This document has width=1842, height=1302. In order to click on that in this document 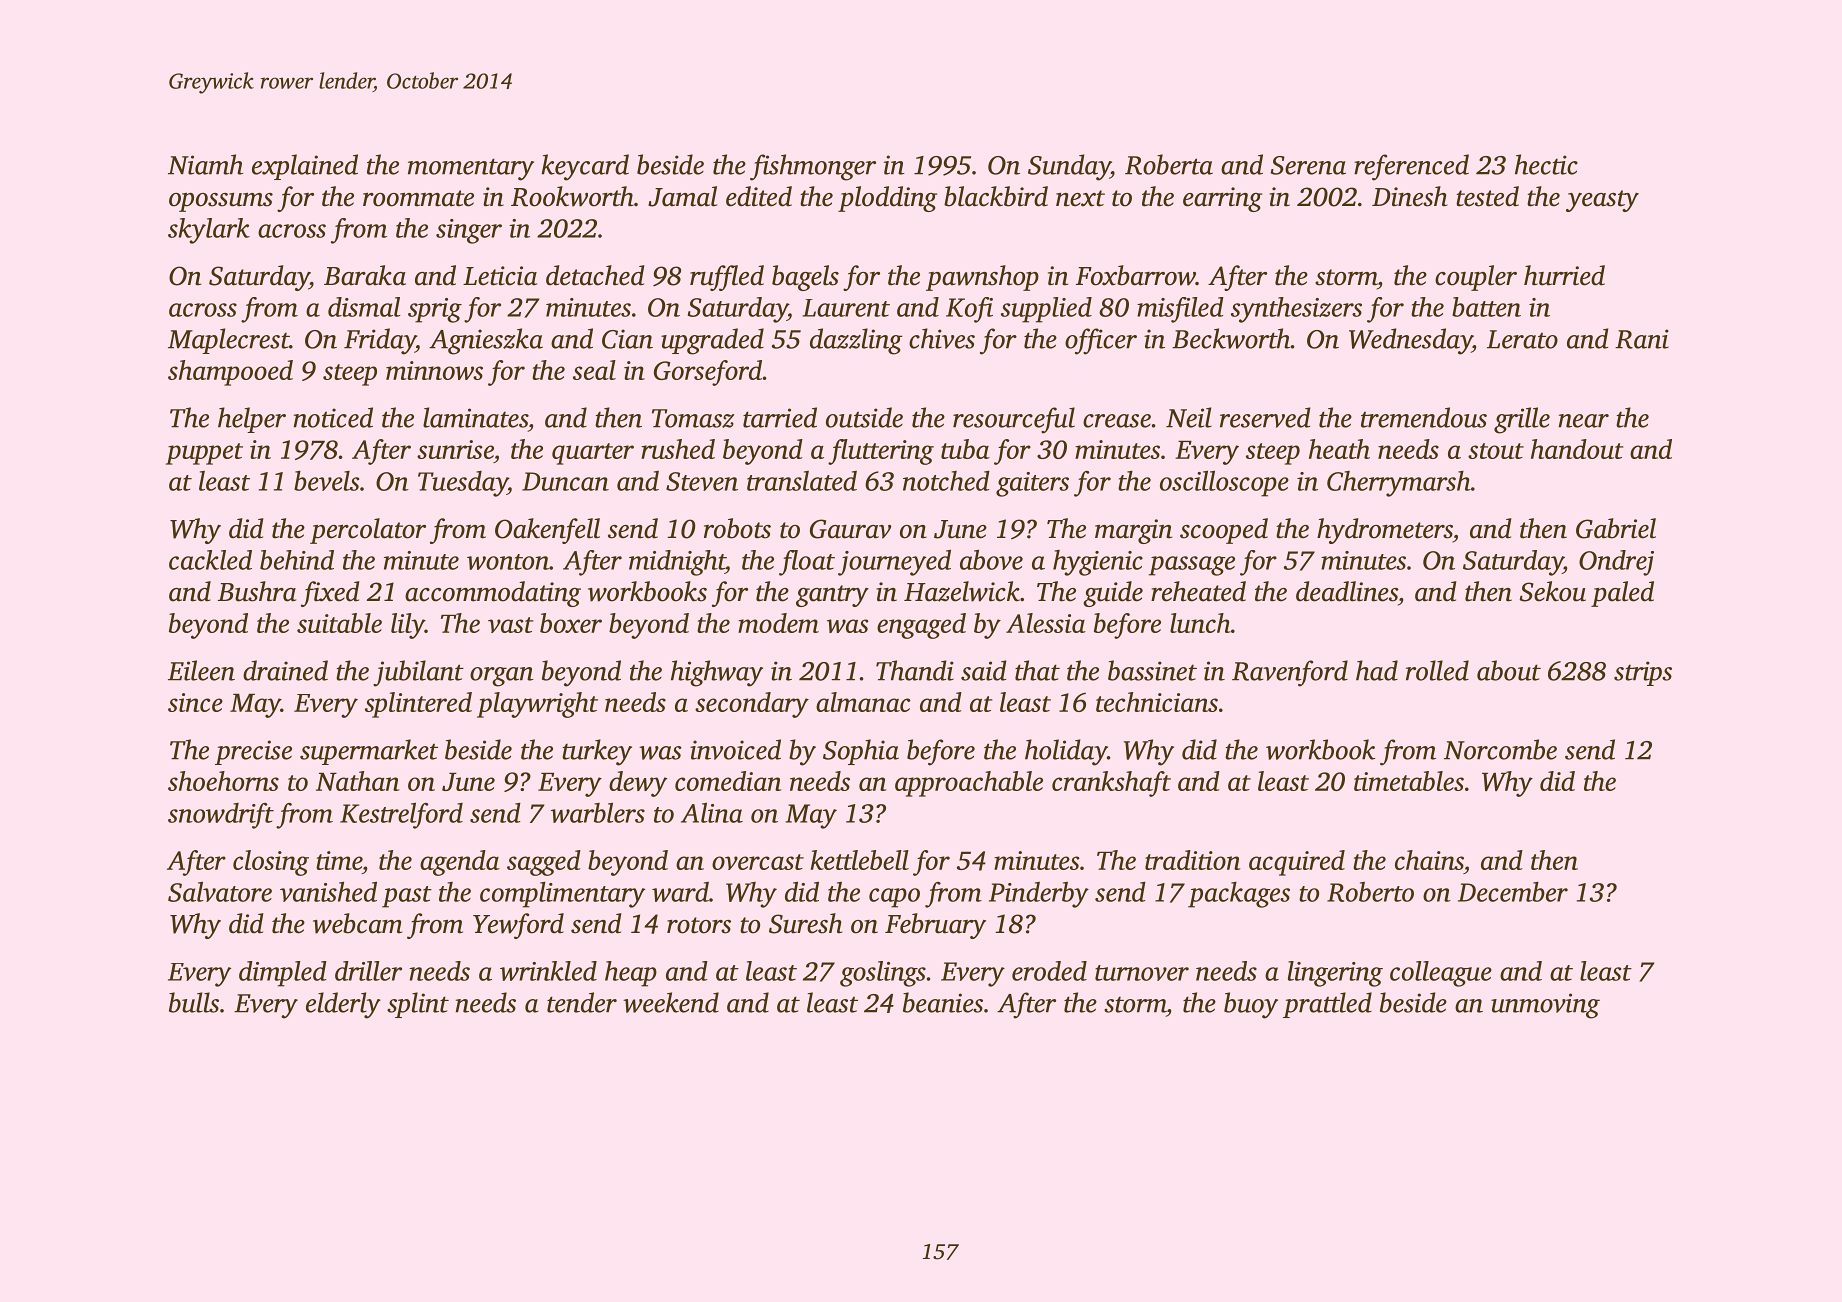, I will do `click(1037, 670)`.
